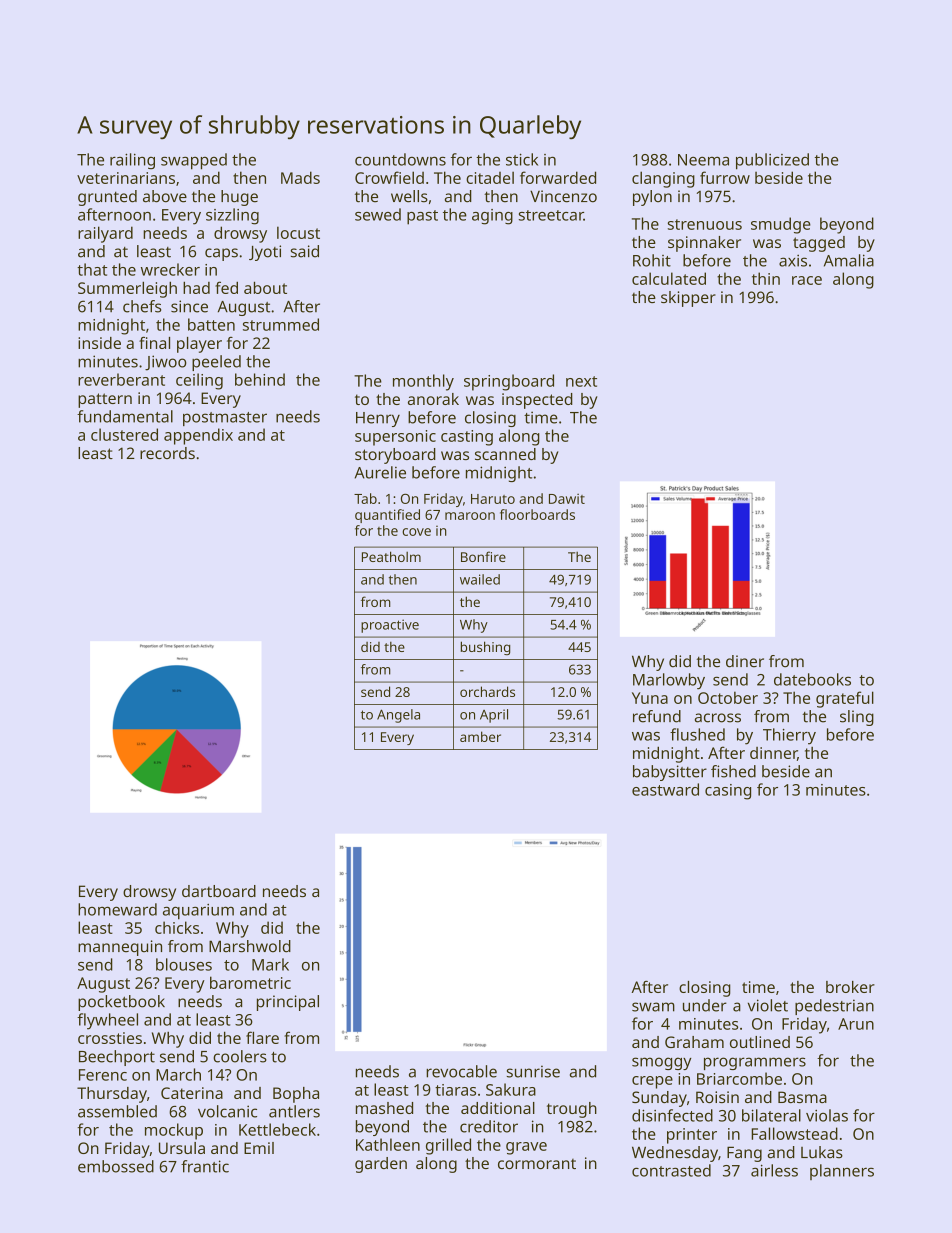 This document has height=1233, width=952. What do you see at coordinates (121, 379) in the document?
I see `reverberant` at bounding box center [121, 379].
